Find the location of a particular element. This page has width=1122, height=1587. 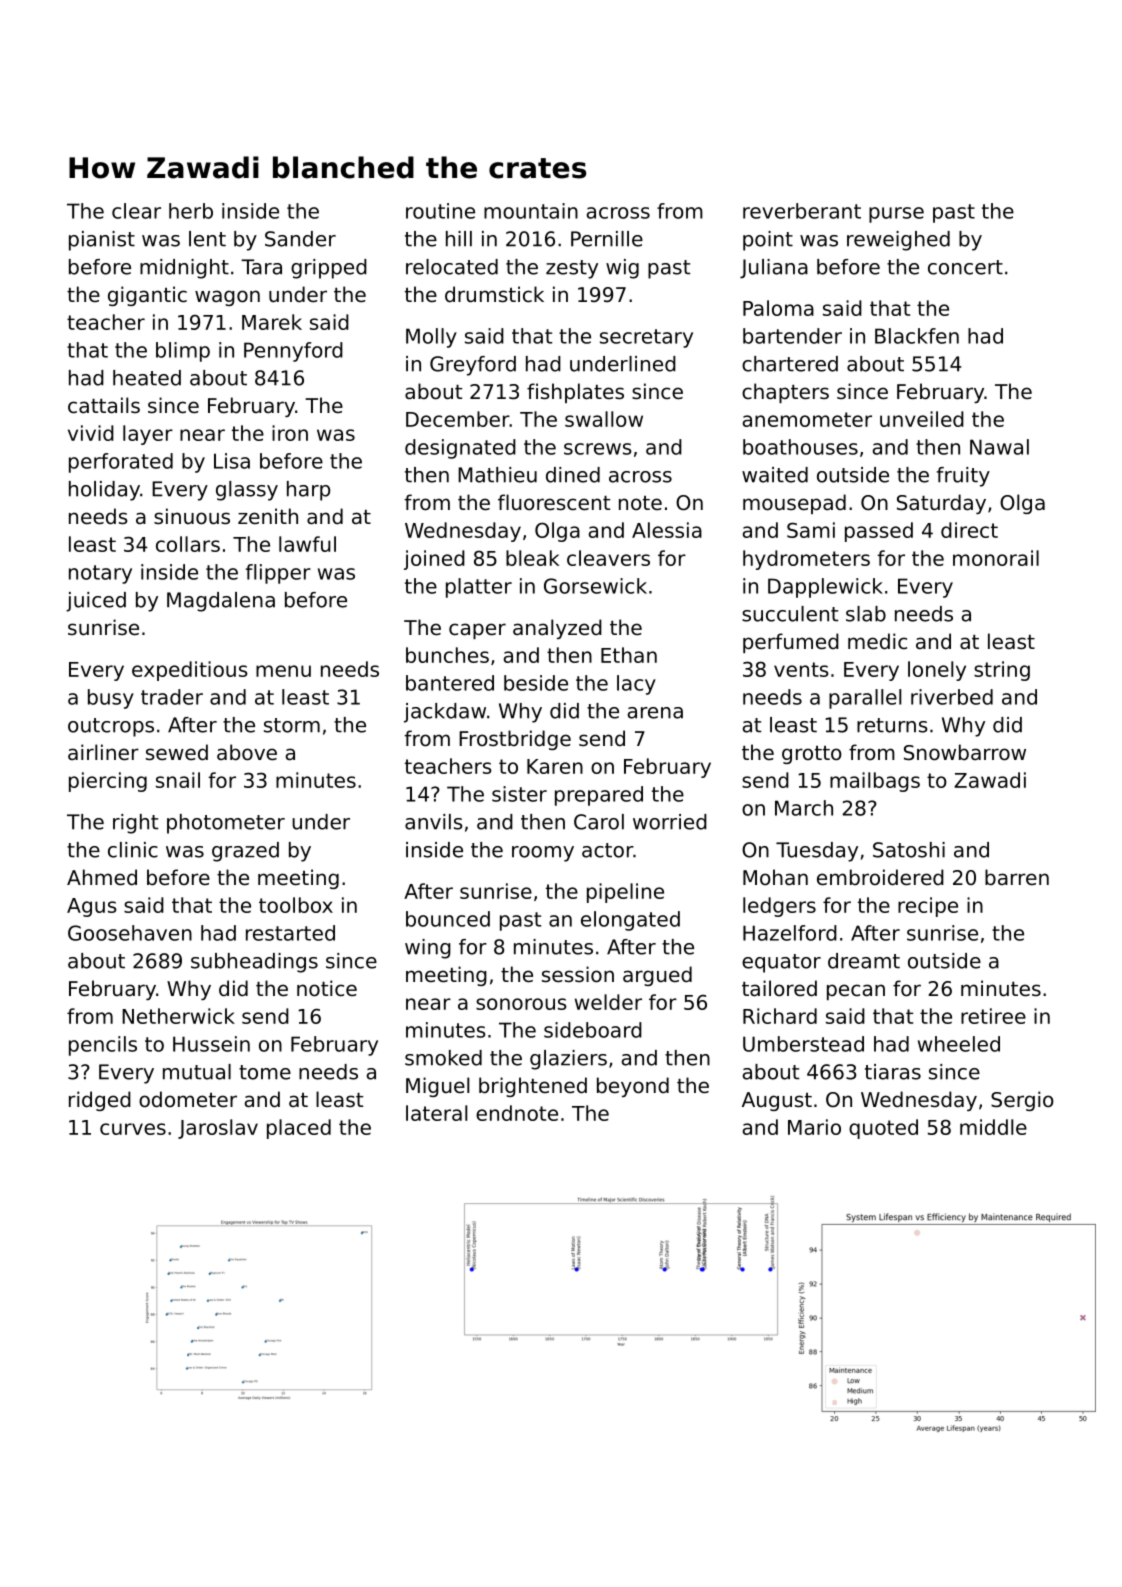

Hussein is located at coordinates (211, 1044).
